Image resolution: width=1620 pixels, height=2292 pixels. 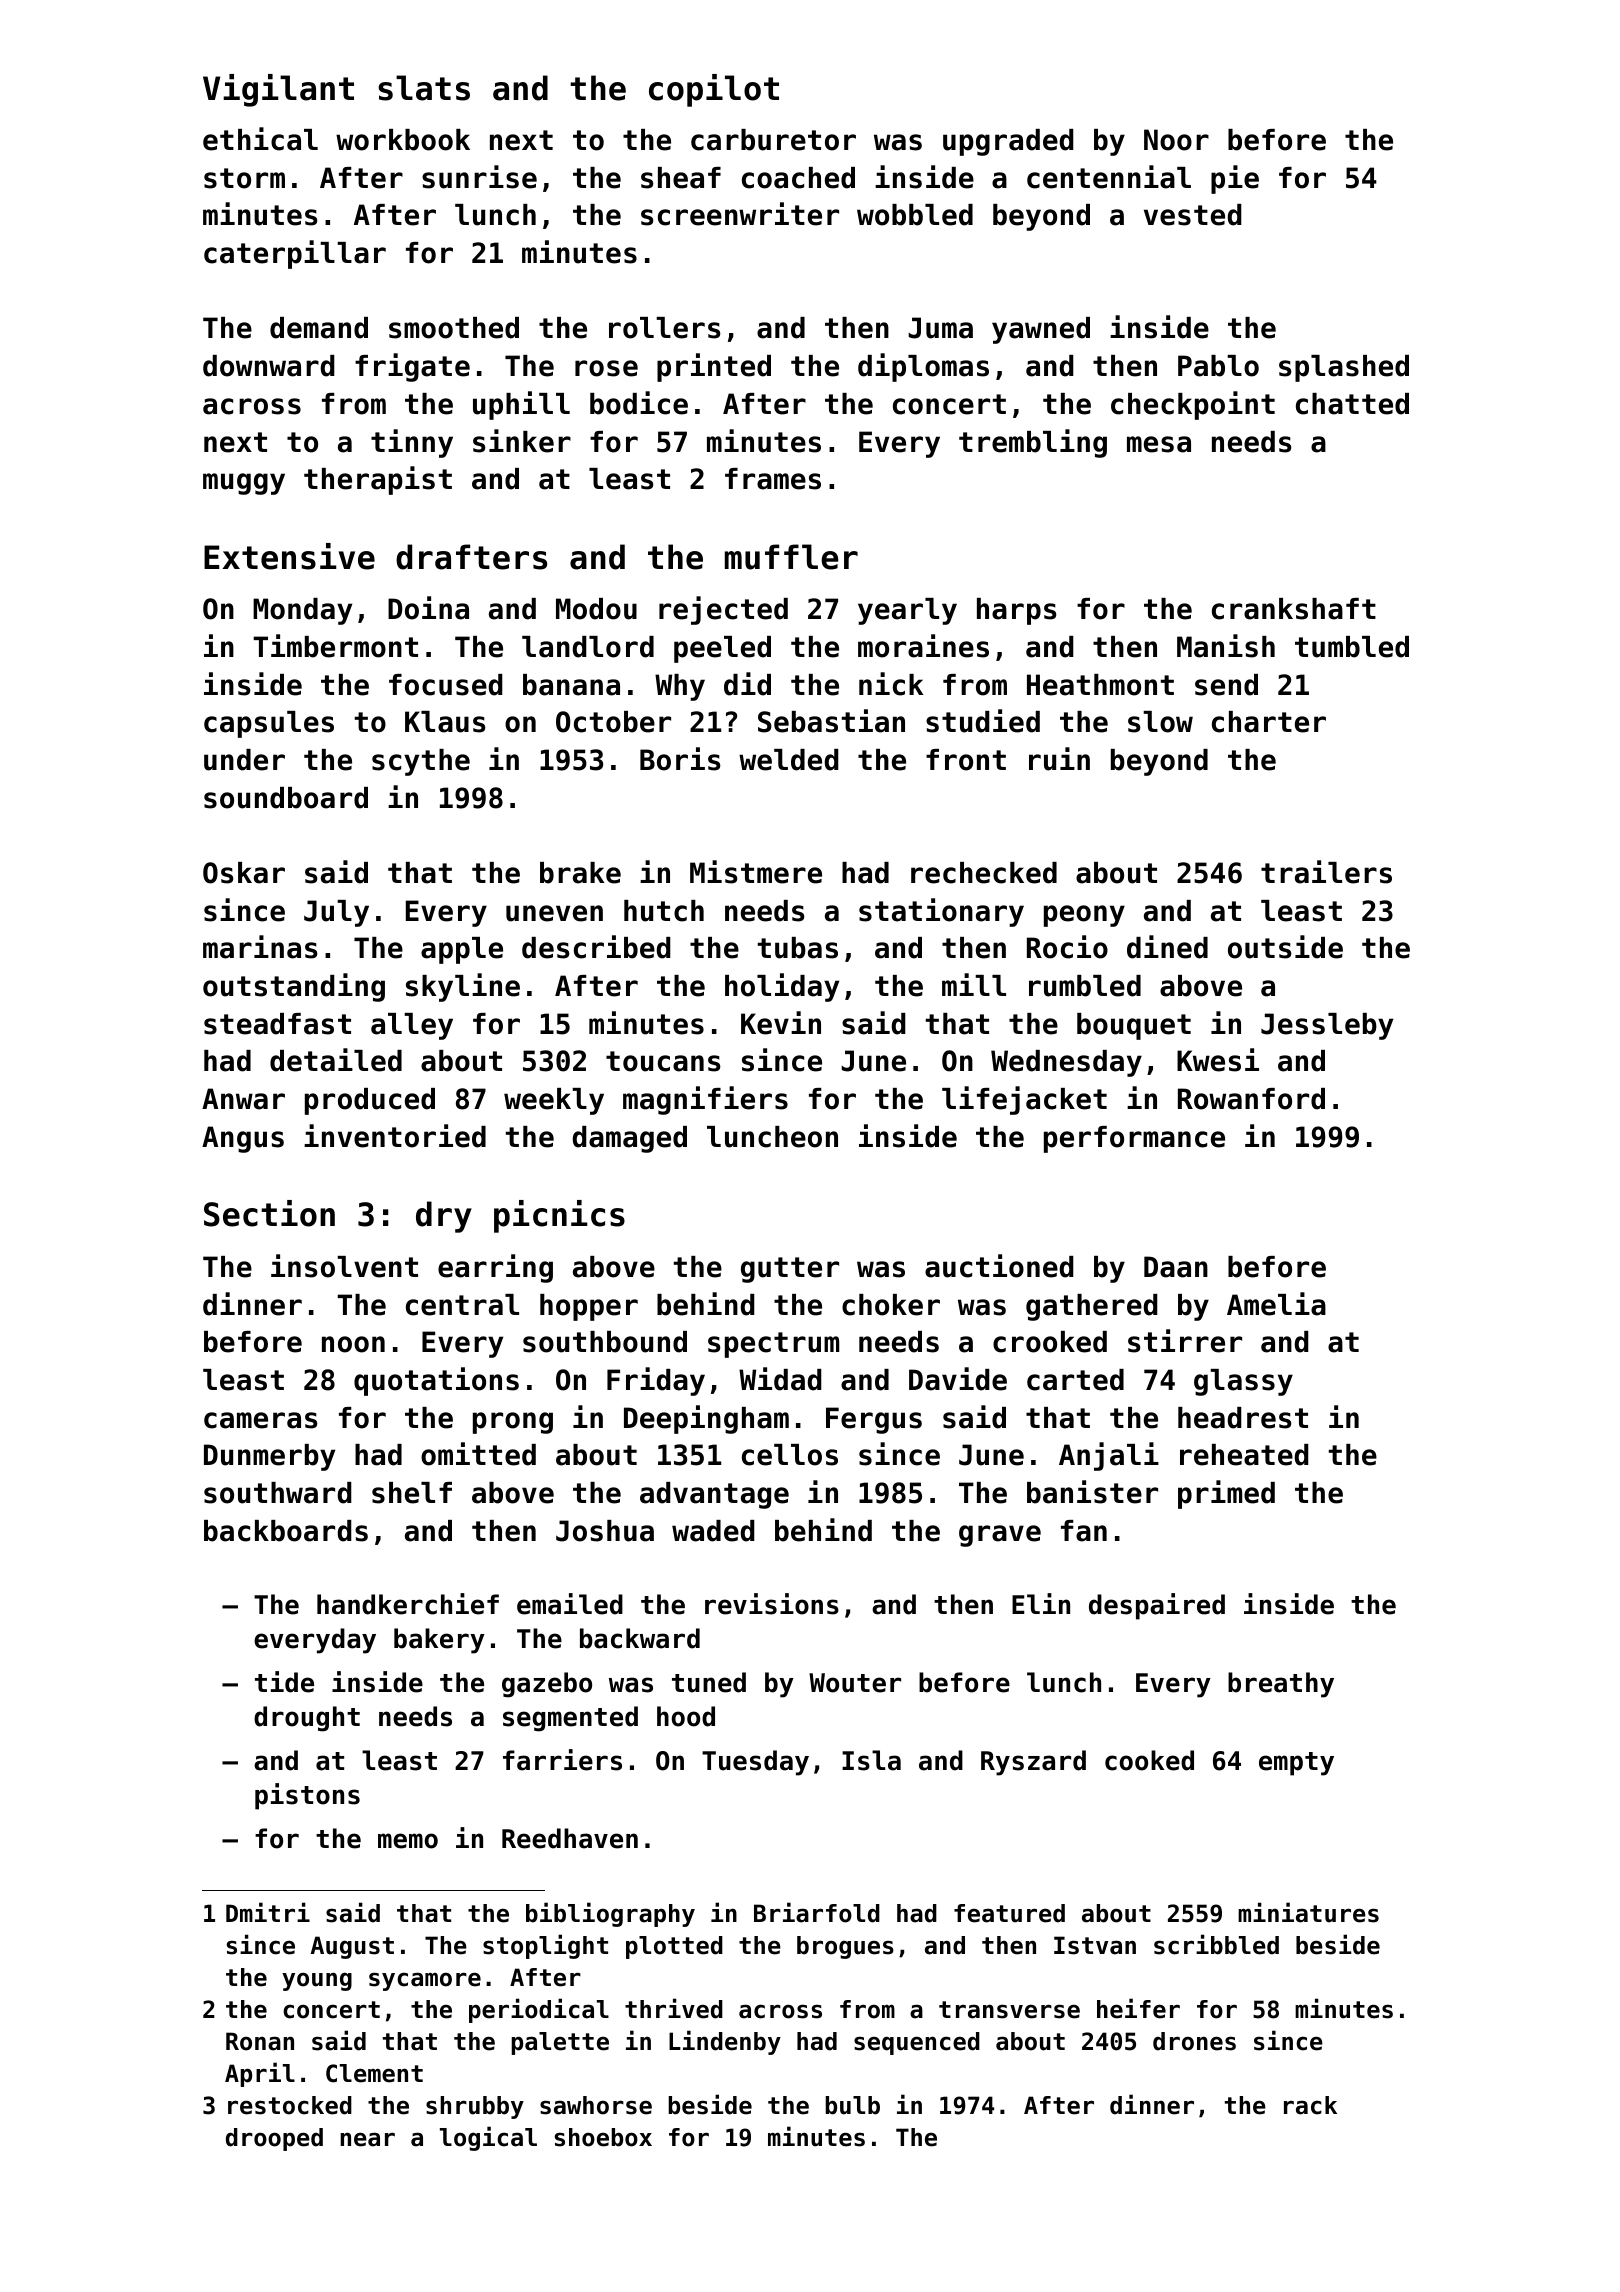 What do you see at coordinates (278, 90) in the document?
I see `Vigilant` at bounding box center [278, 90].
